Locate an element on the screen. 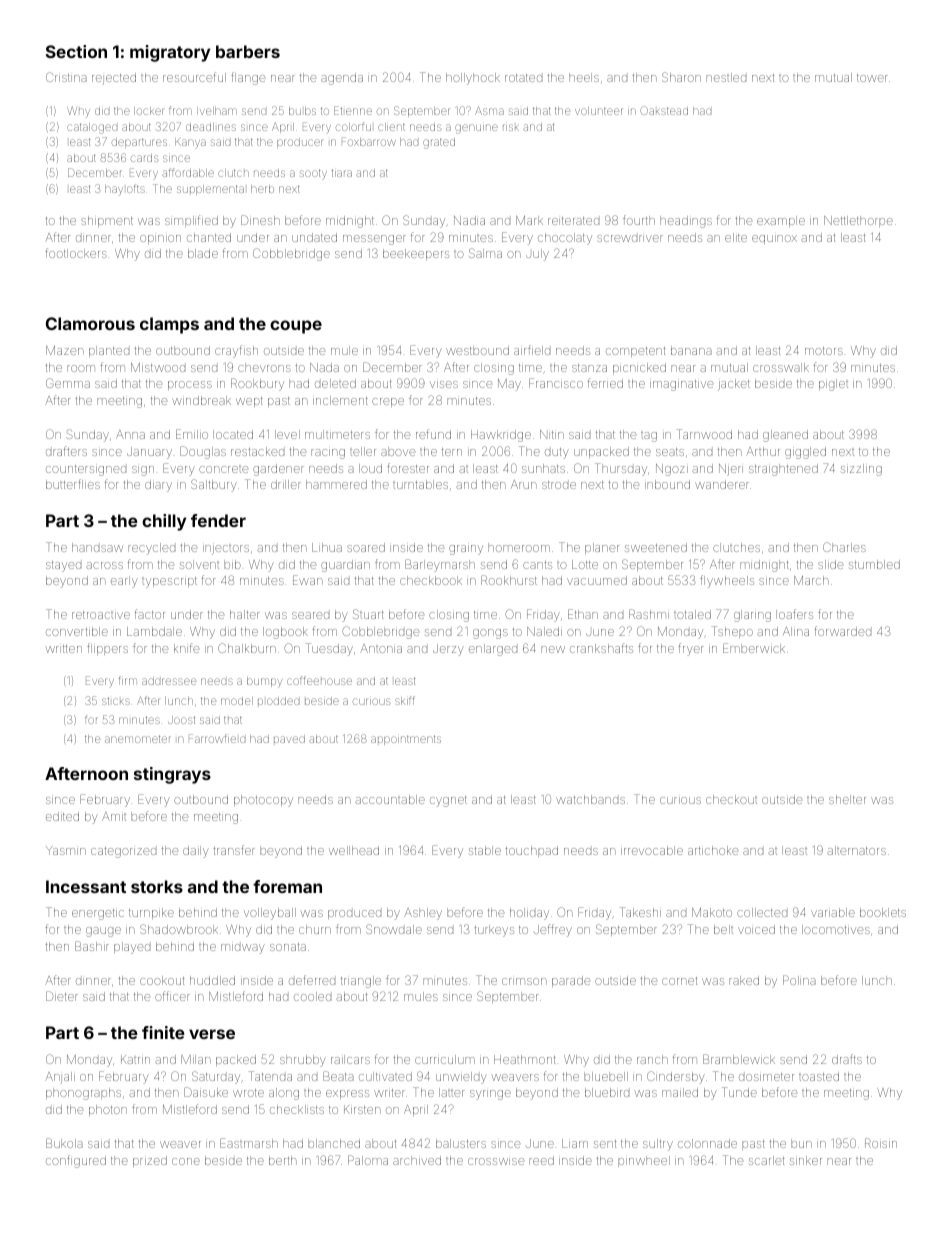  checkout is located at coordinates (731, 799).
